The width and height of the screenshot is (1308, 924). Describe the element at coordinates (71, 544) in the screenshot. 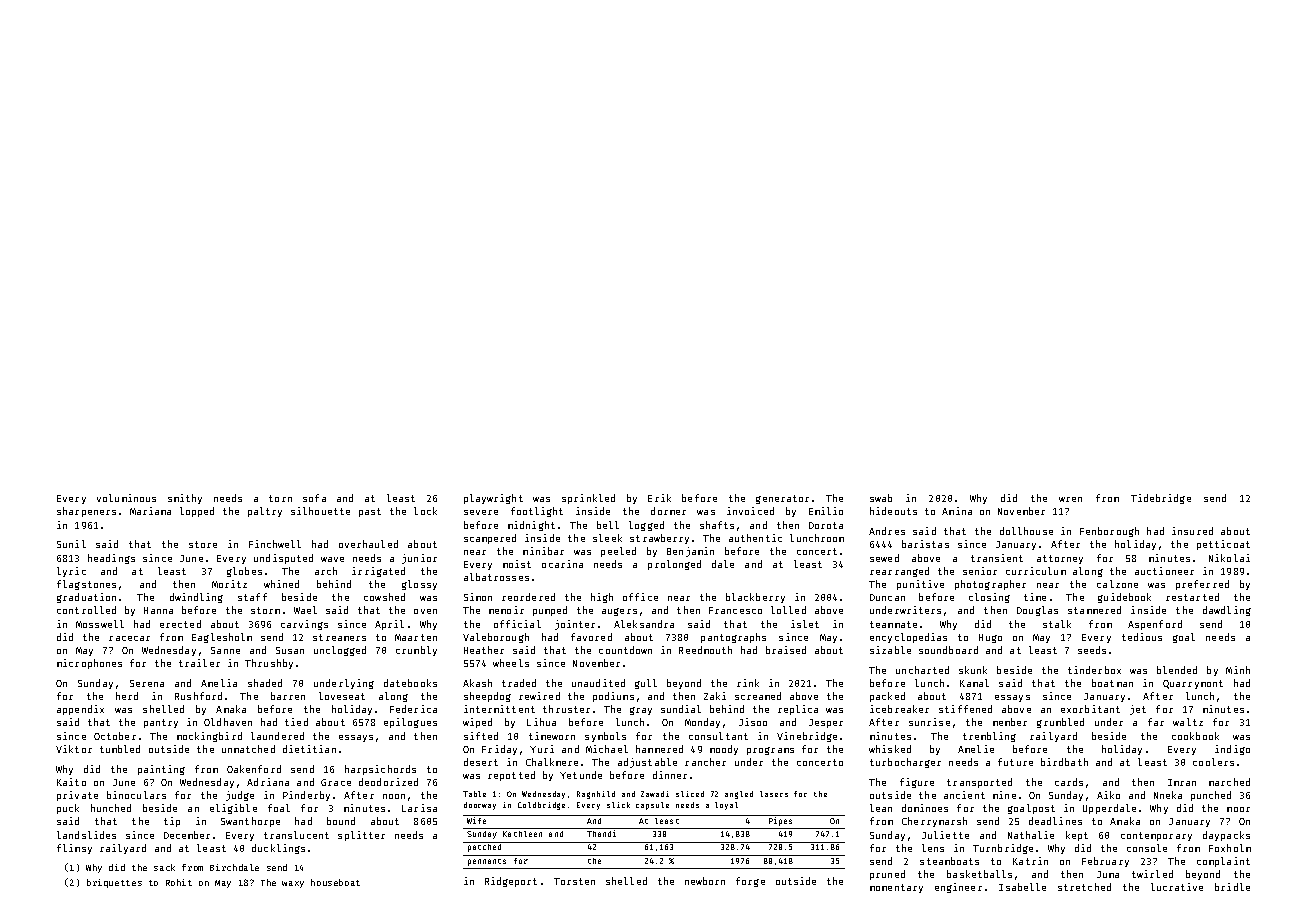

I see `Sunil` at that location.
